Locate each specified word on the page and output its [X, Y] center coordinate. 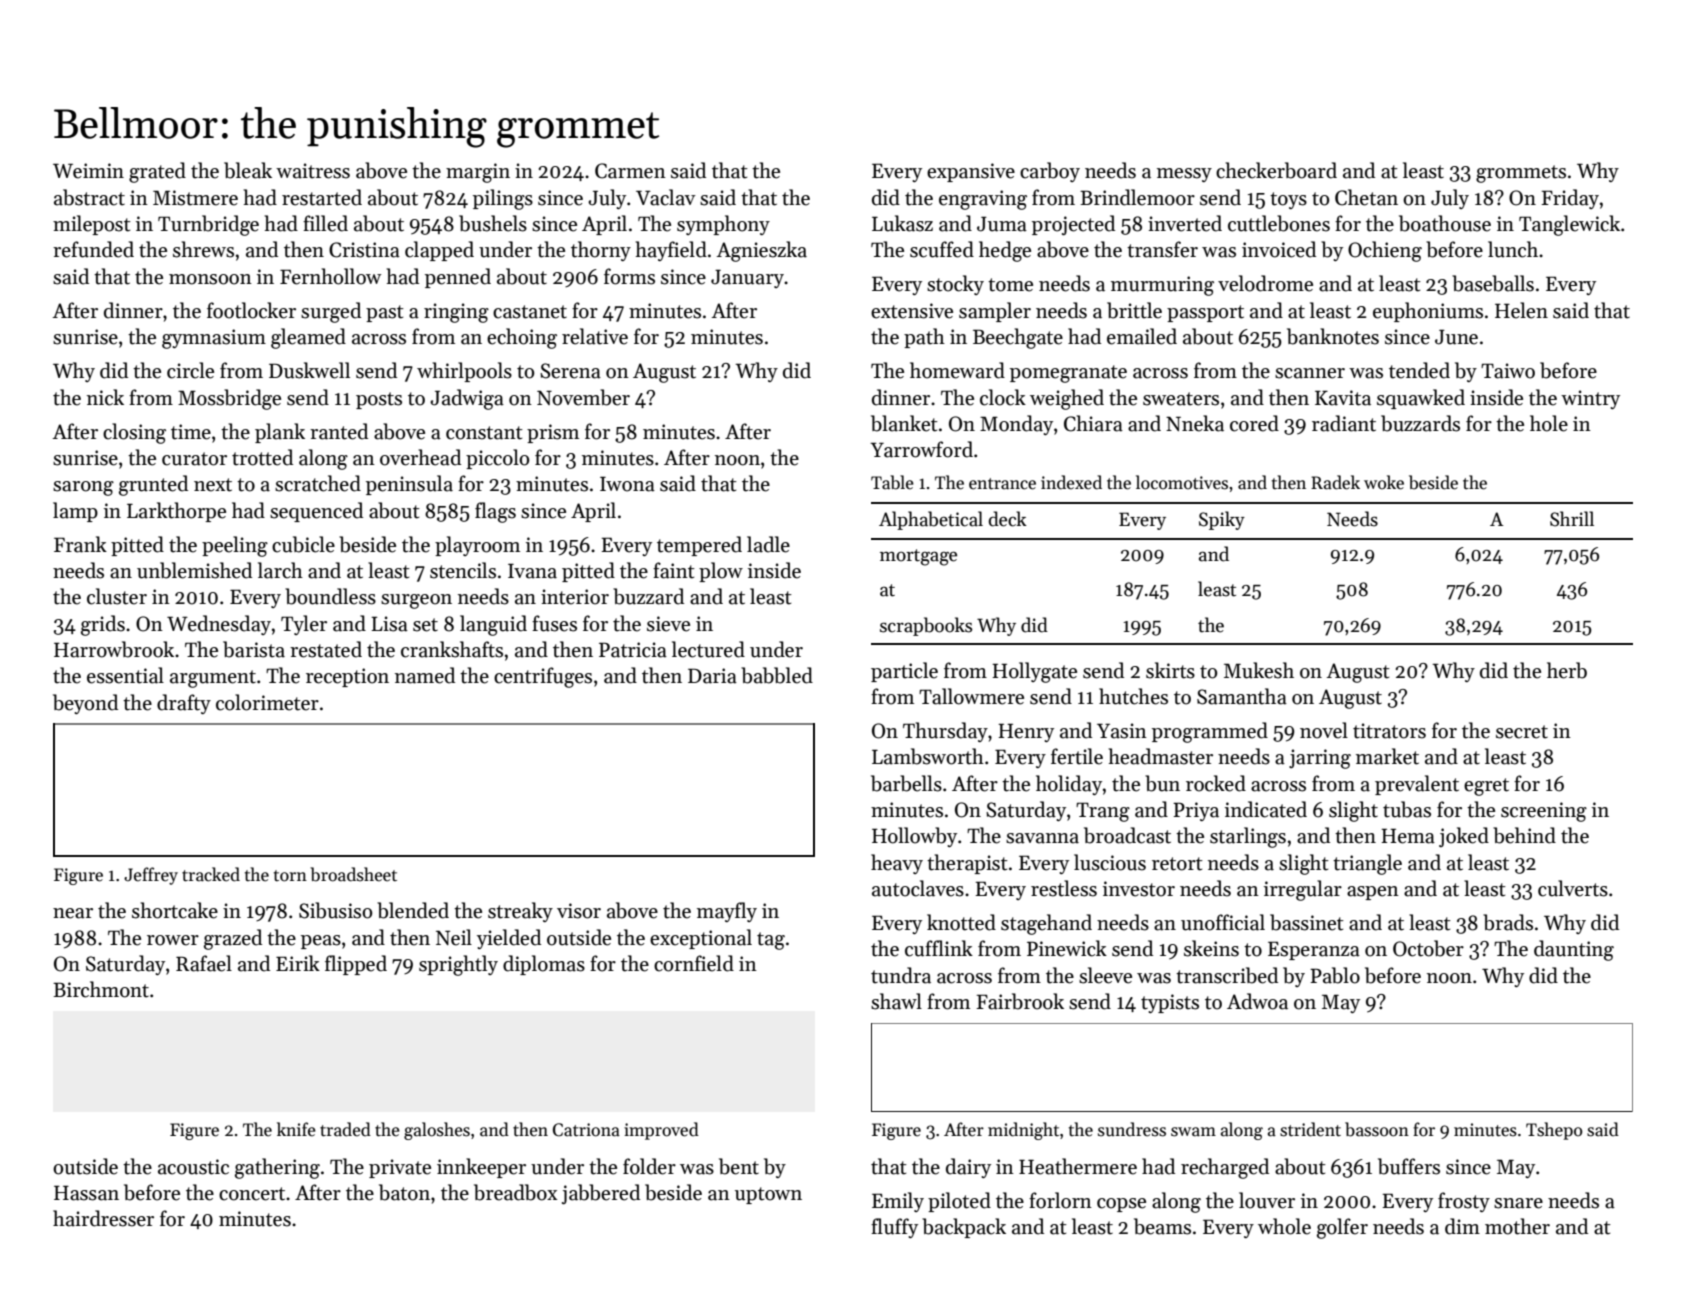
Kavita [1343, 398]
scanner [1310, 373]
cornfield [694, 963]
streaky [520, 912]
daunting [1574, 950]
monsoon [210, 279]
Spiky [1222, 520]
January [747, 278]
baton [404, 1192]
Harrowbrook [114, 649]
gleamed [308, 338]
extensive [912, 311]
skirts [1170, 670]
